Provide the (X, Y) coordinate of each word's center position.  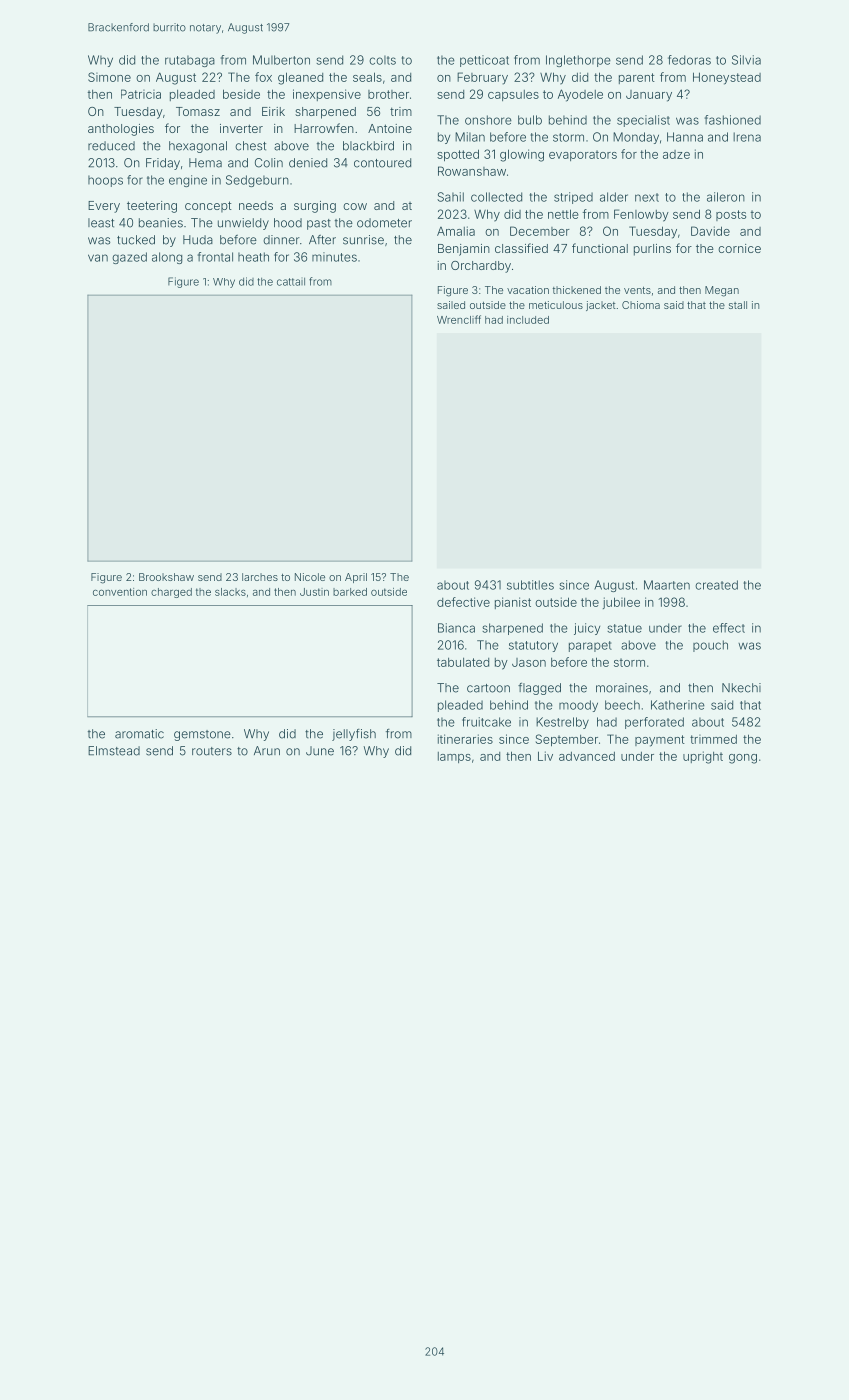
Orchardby (481, 267)
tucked (136, 240)
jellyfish (354, 735)
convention (120, 592)
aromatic (139, 734)
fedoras (689, 60)
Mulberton (281, 60)
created (716, 585)
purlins (652, 250)
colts (382, 60)
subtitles (530, 585)
